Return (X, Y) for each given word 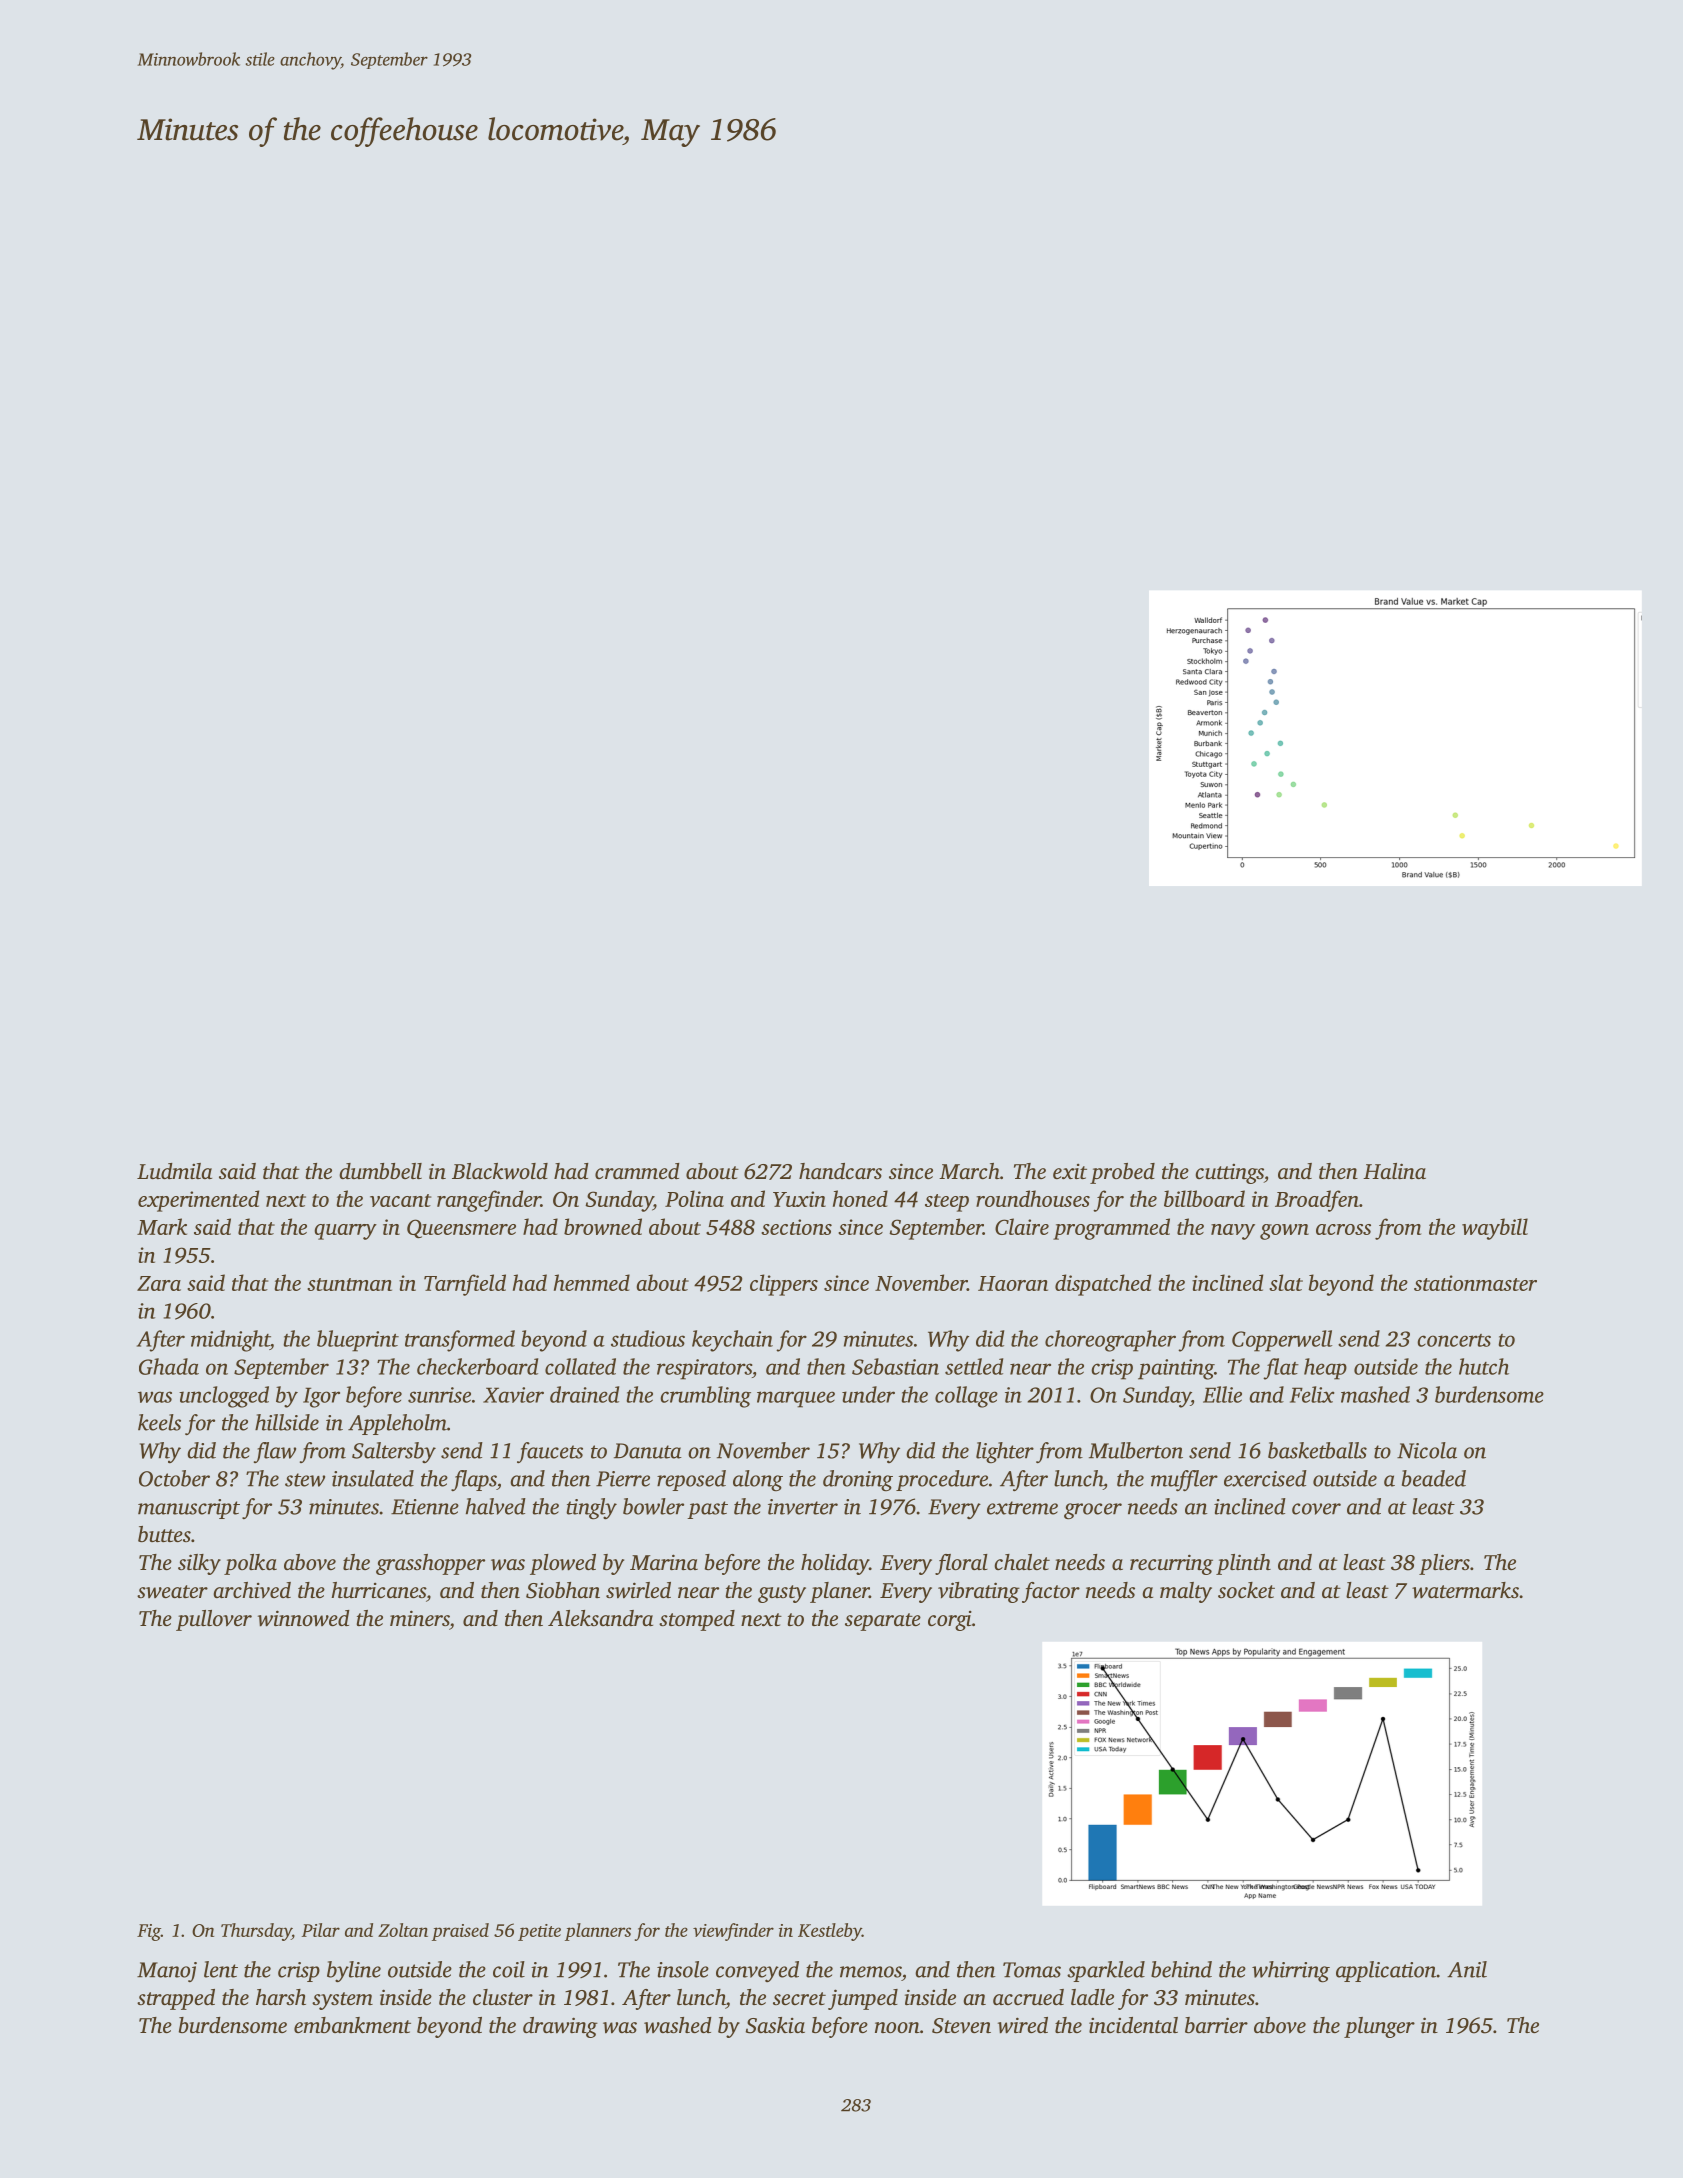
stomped (697, 1620)
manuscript (189, 1509)
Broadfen (1317, 1201)
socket (1246, 1590)
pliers (1444, 1564)
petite (539, 1932)
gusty (782, 1594)
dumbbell (380, 1171)
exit (1070, 1171)
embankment (352, 2025)
